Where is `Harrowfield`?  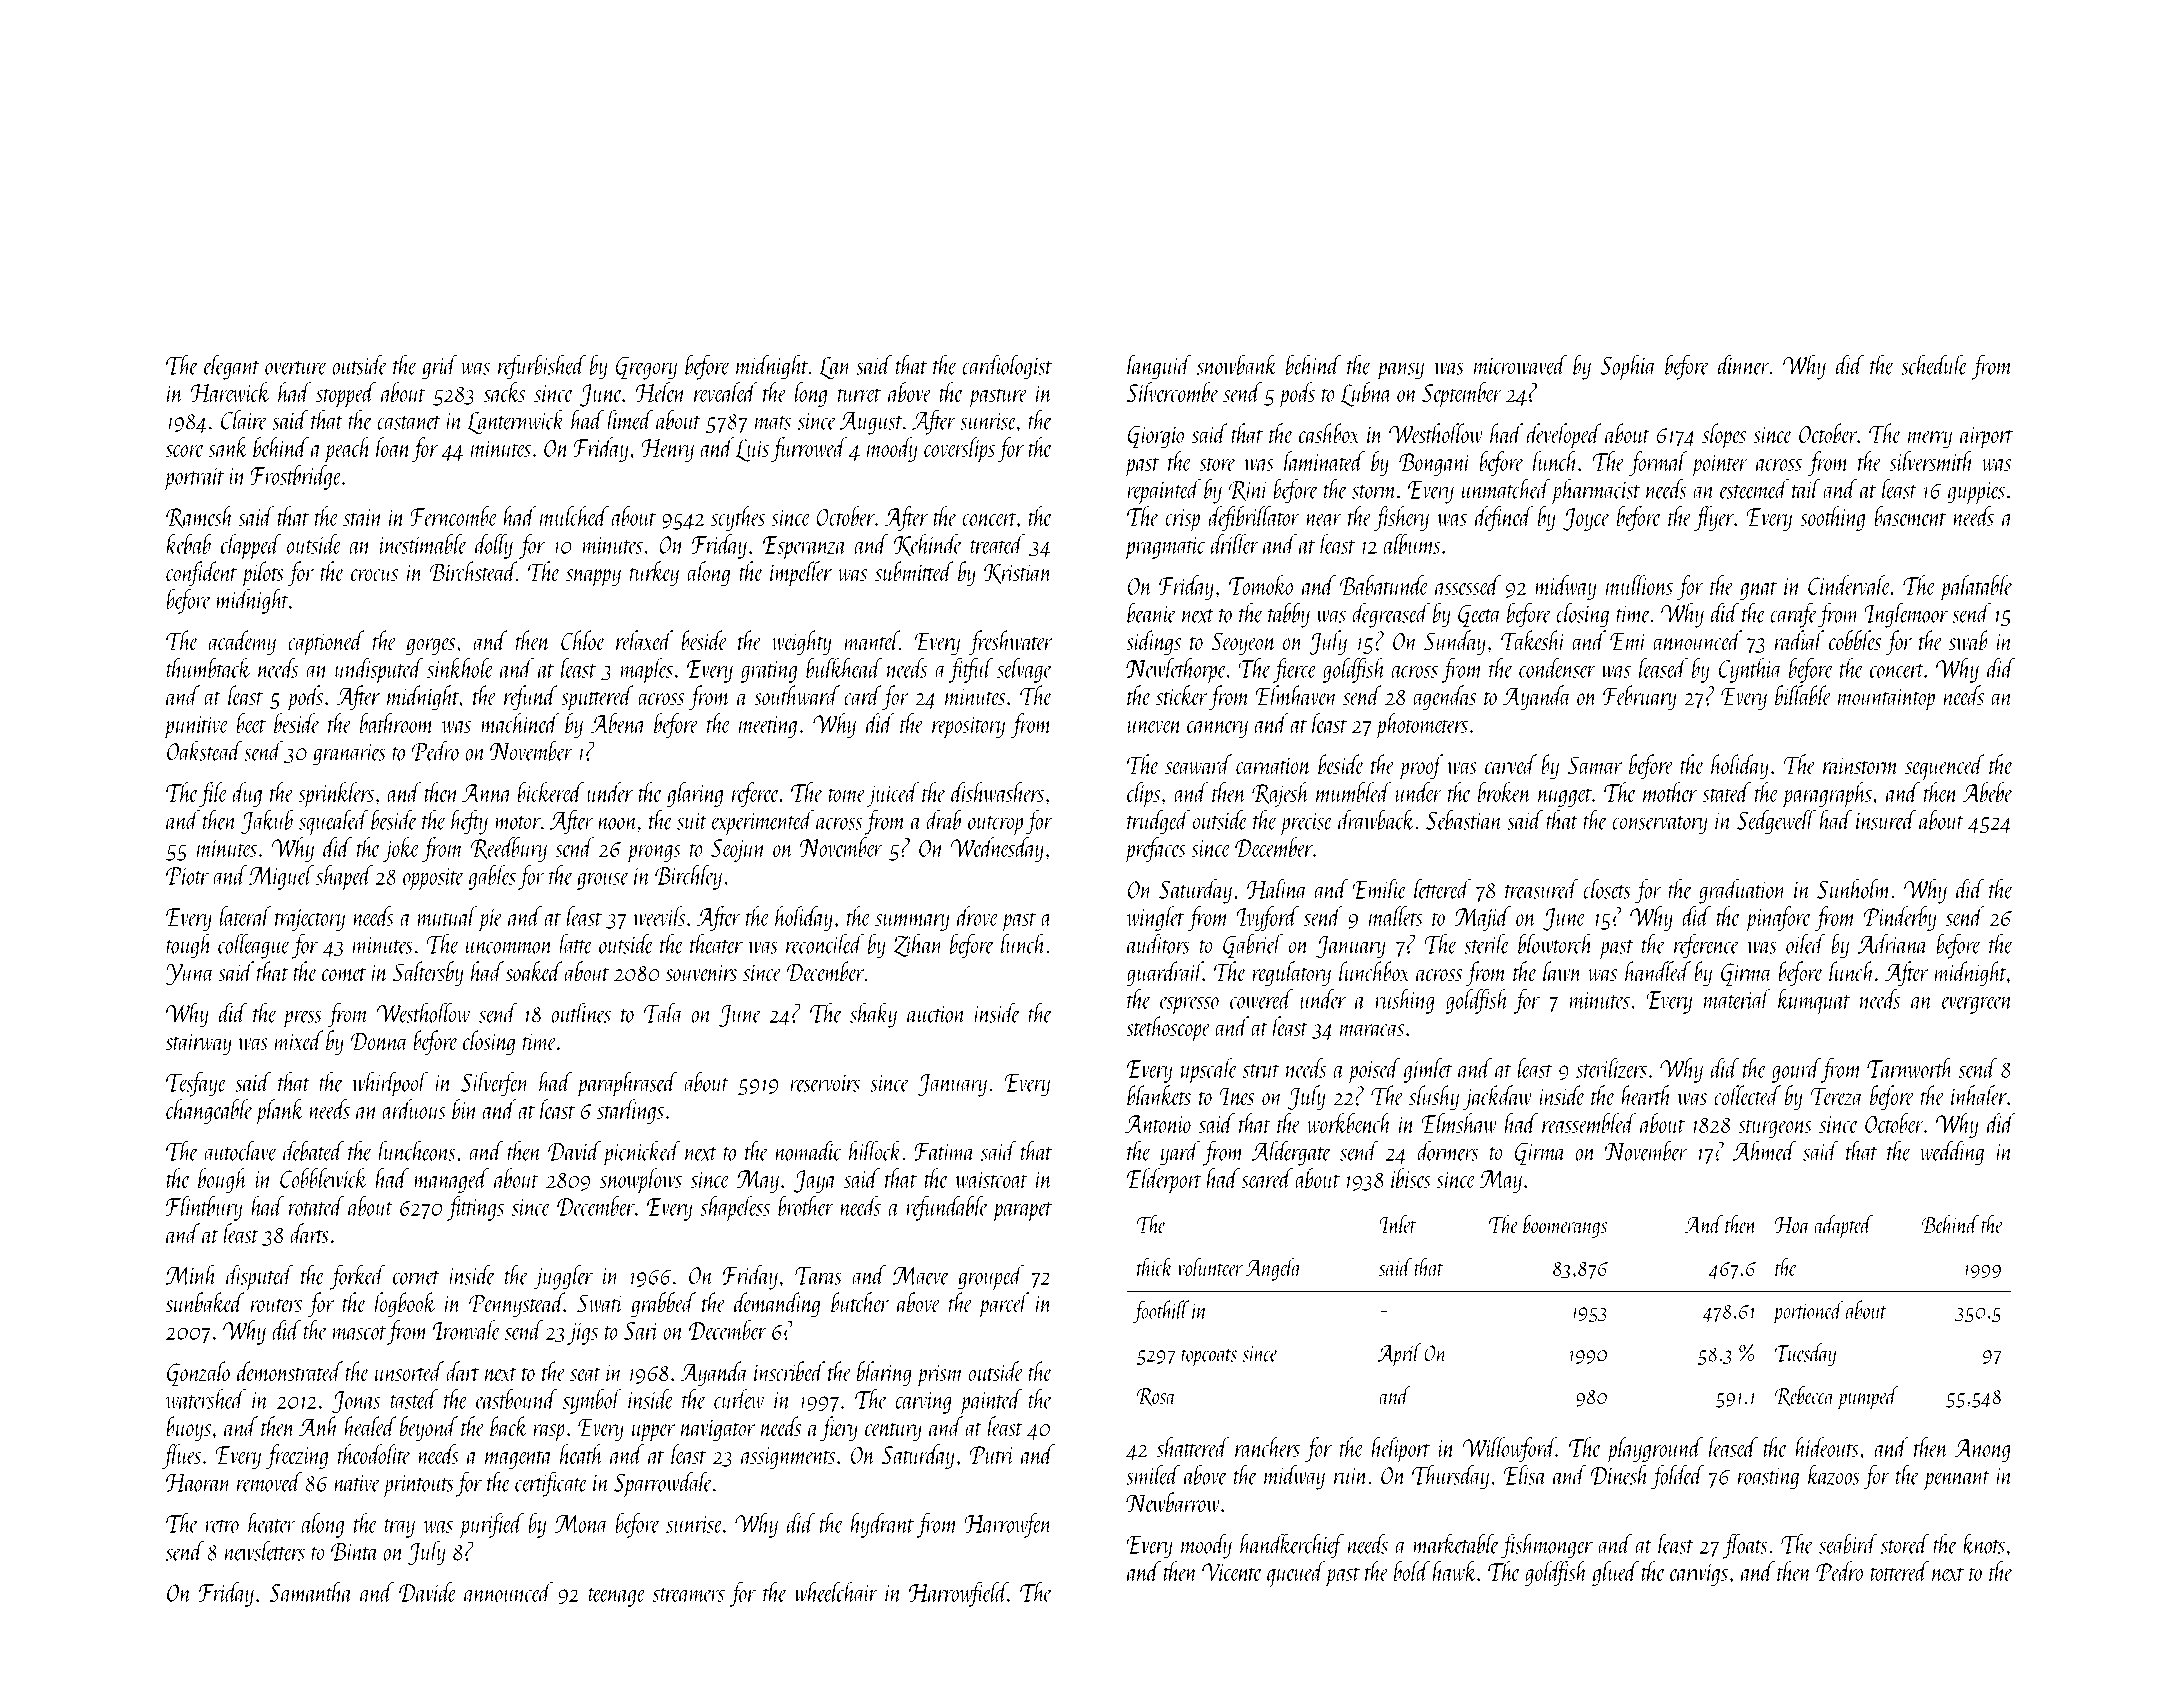
Harrowfield is located at coordinates (958, 1594).
